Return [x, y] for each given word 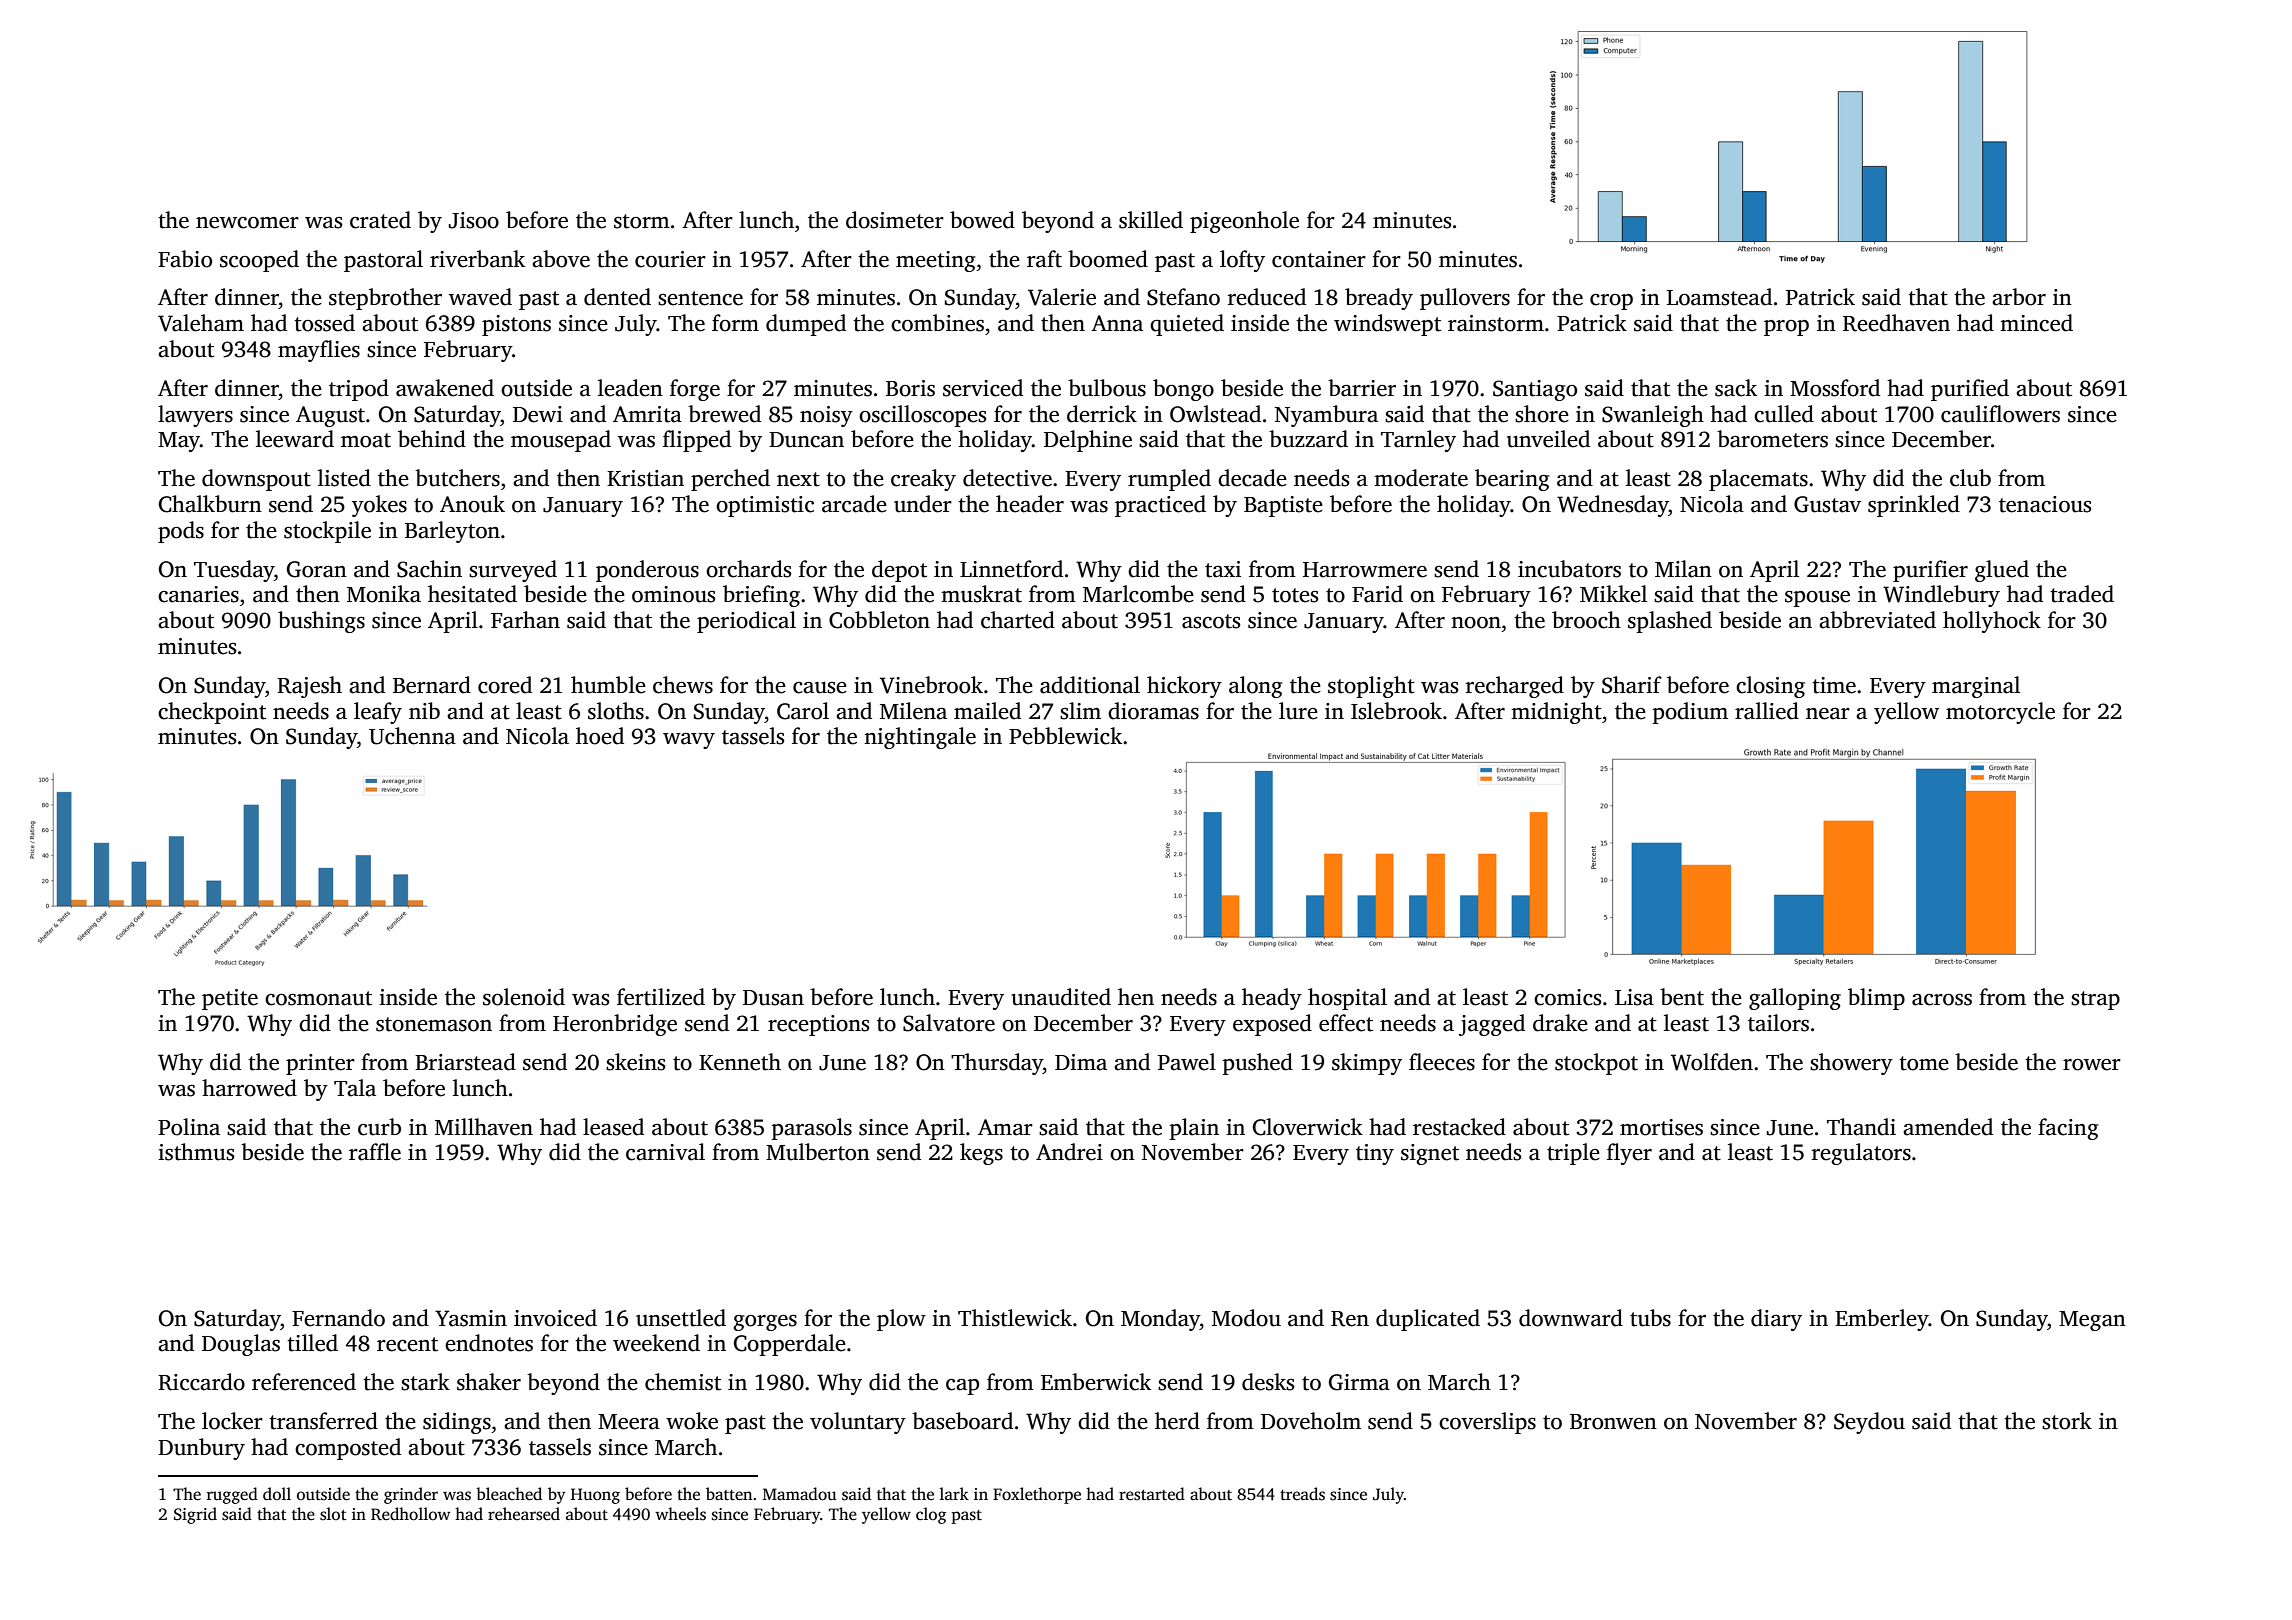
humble [608, 685]
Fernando [338, 1318]
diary [1776, 1320]
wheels [680, 1514]
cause [820, 688]
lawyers [195, 416]
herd [1177, 1421]
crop [1611, 302]
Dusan [773, 998]
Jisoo [474, 220]
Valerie [1062, 297]
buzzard [1308, 439]
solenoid [524, 997]
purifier [1930, 571]
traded [2082, 594]
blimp [1876, 999]
